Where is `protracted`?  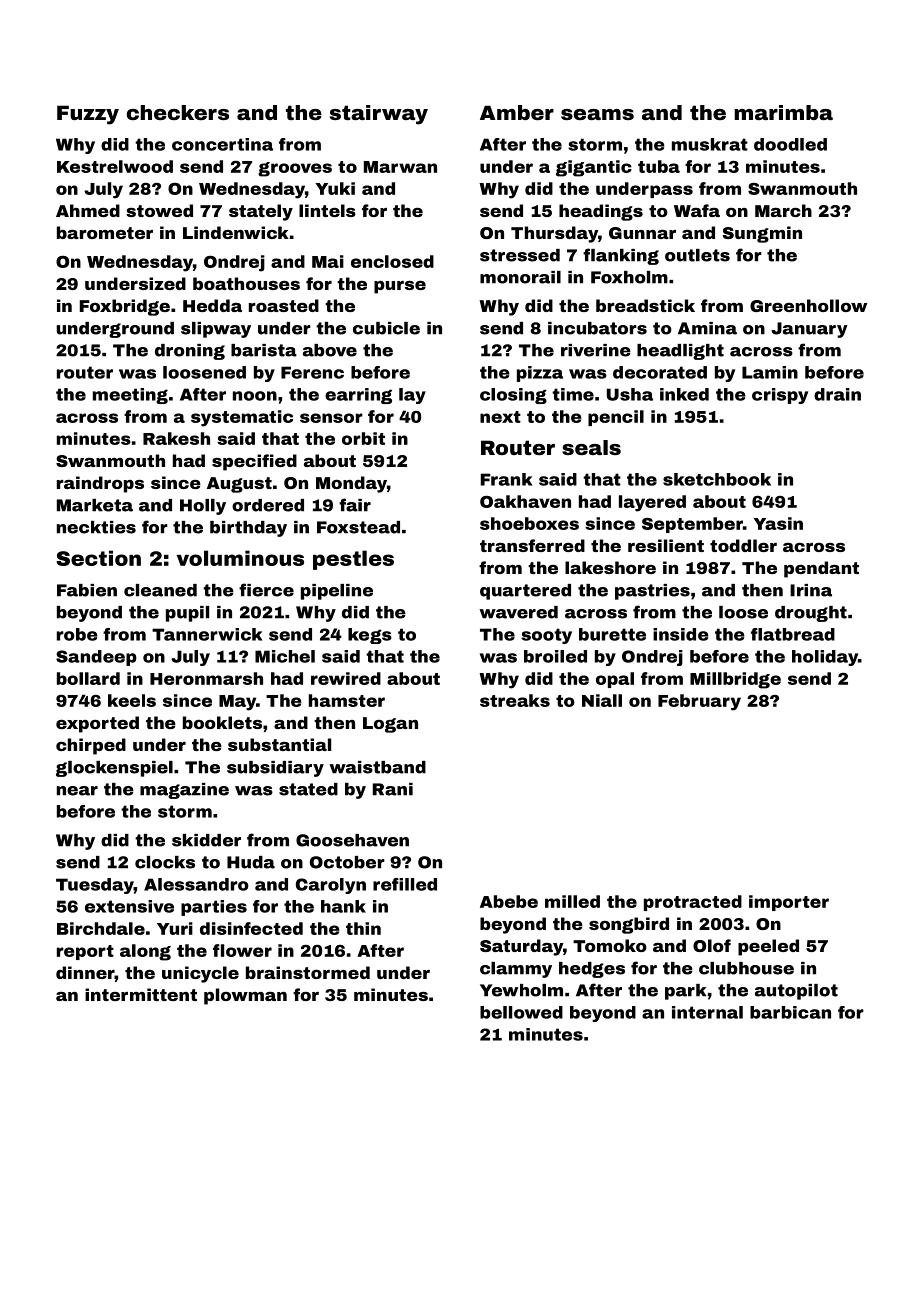 protracted is located at coordinates (693, 903).
